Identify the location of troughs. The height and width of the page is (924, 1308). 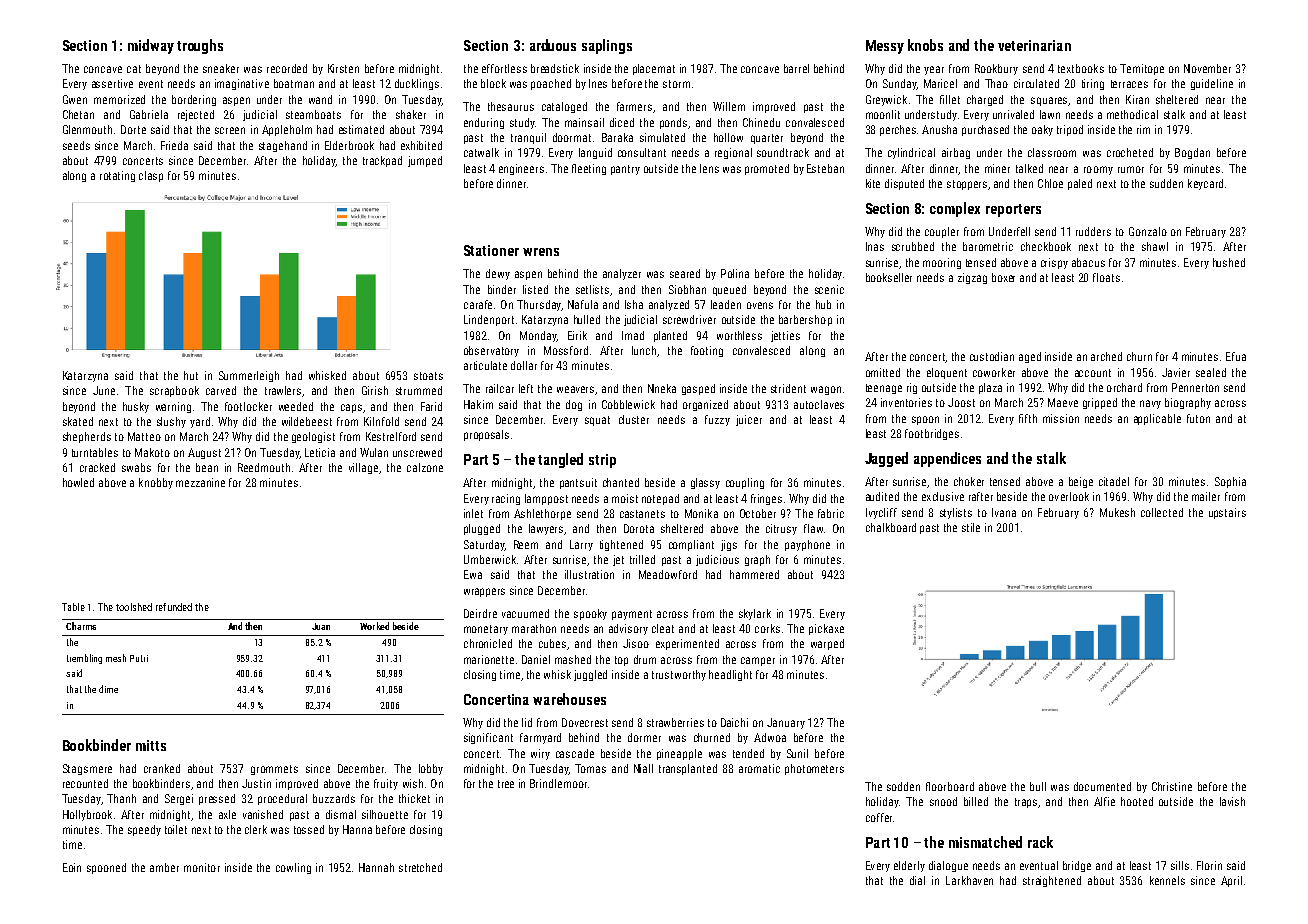
(200, 46).
